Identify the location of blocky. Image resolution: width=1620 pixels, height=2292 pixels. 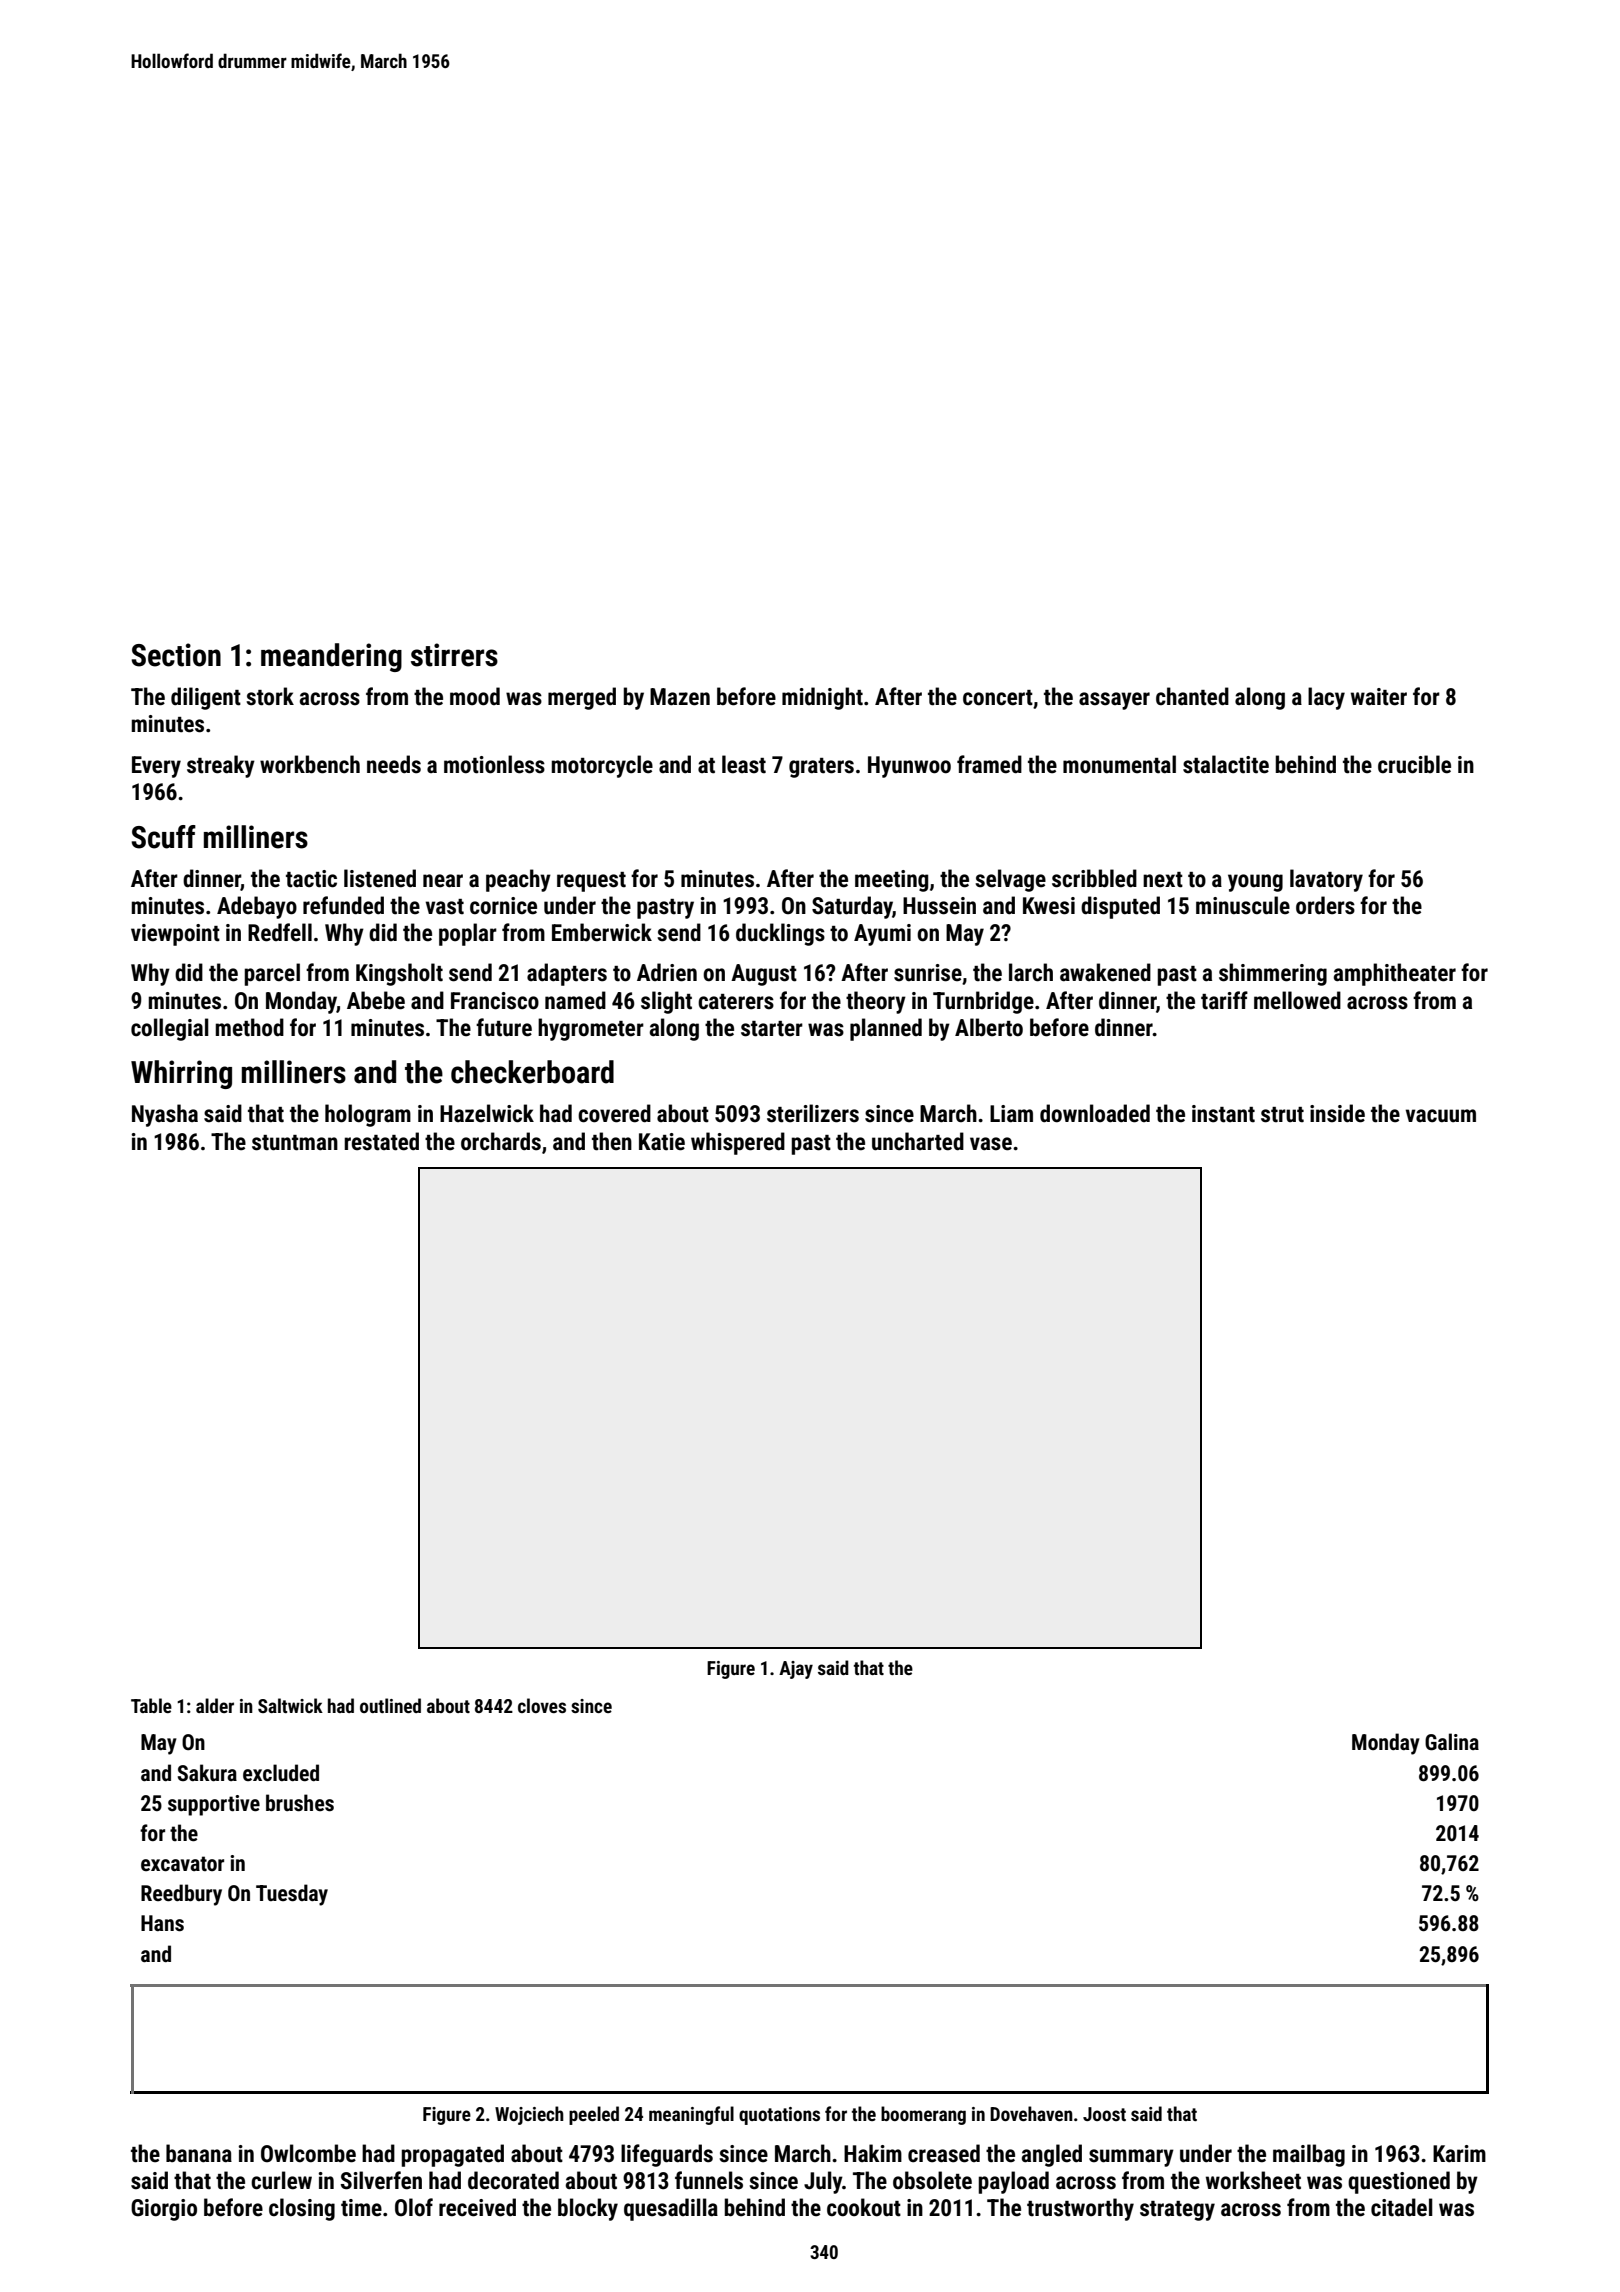
(588, 2209).
